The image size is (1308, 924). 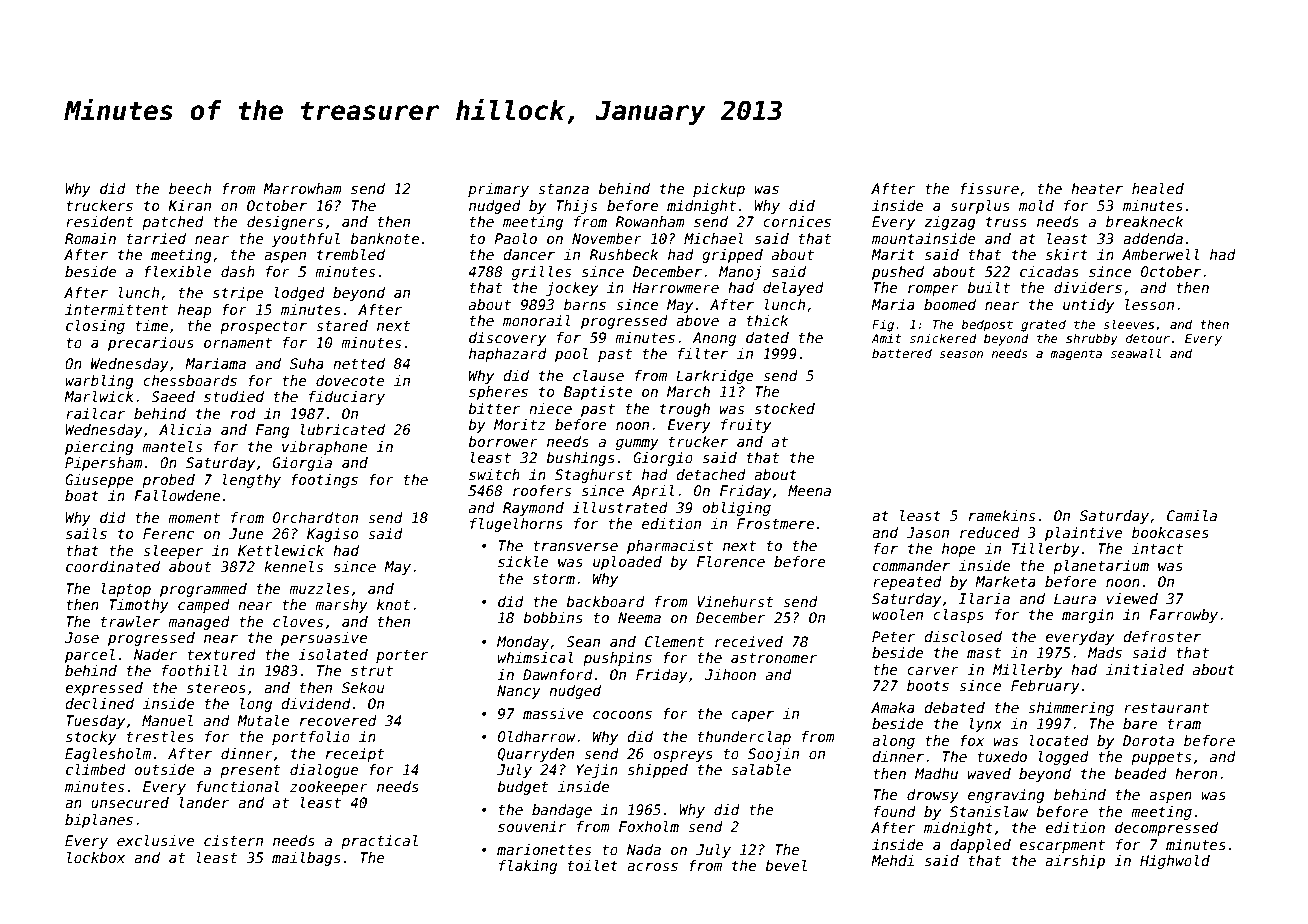 I want to click on primary, so click(x=498, y=190).
